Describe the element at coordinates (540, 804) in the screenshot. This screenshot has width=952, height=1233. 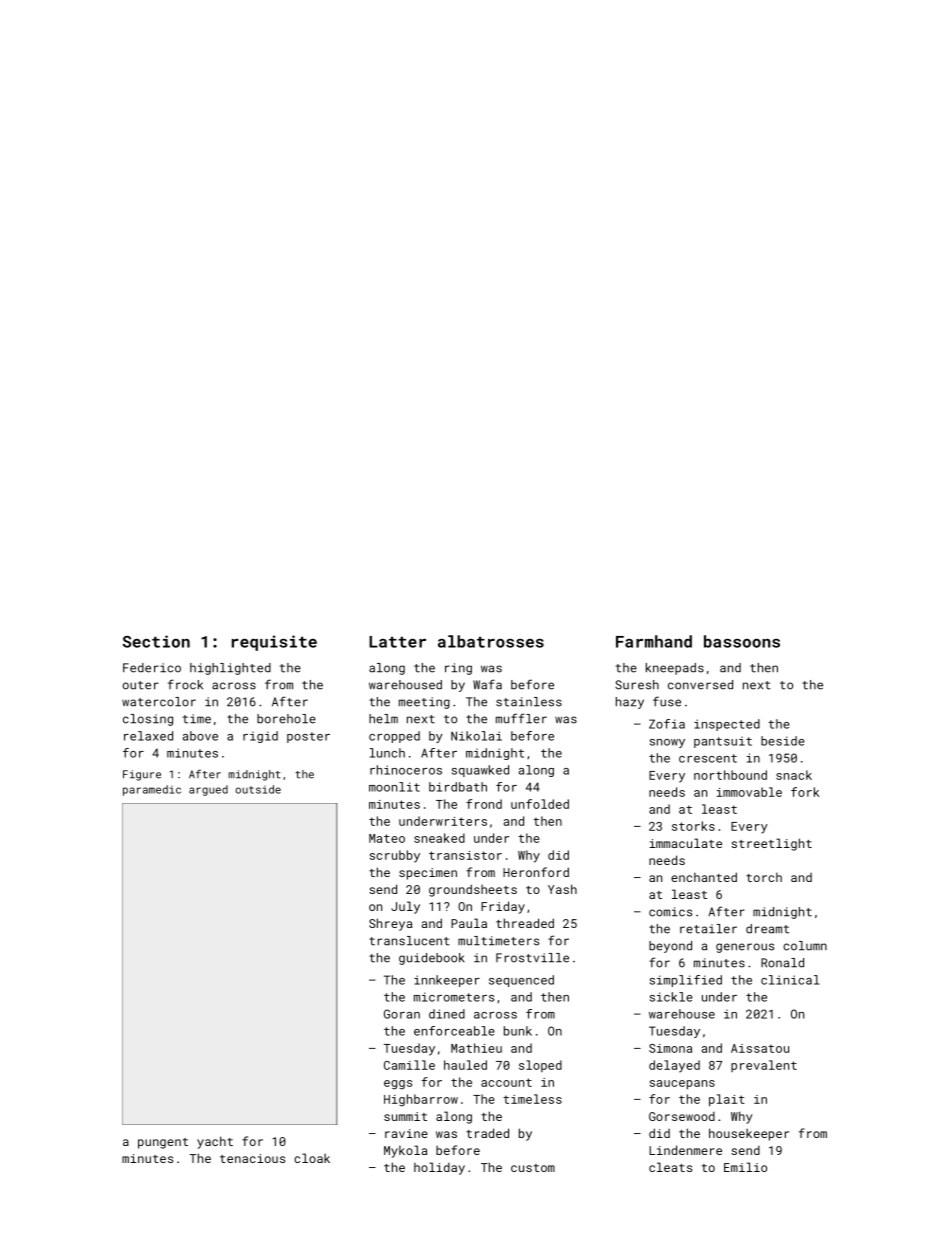
I see `unfolded` at that location.
